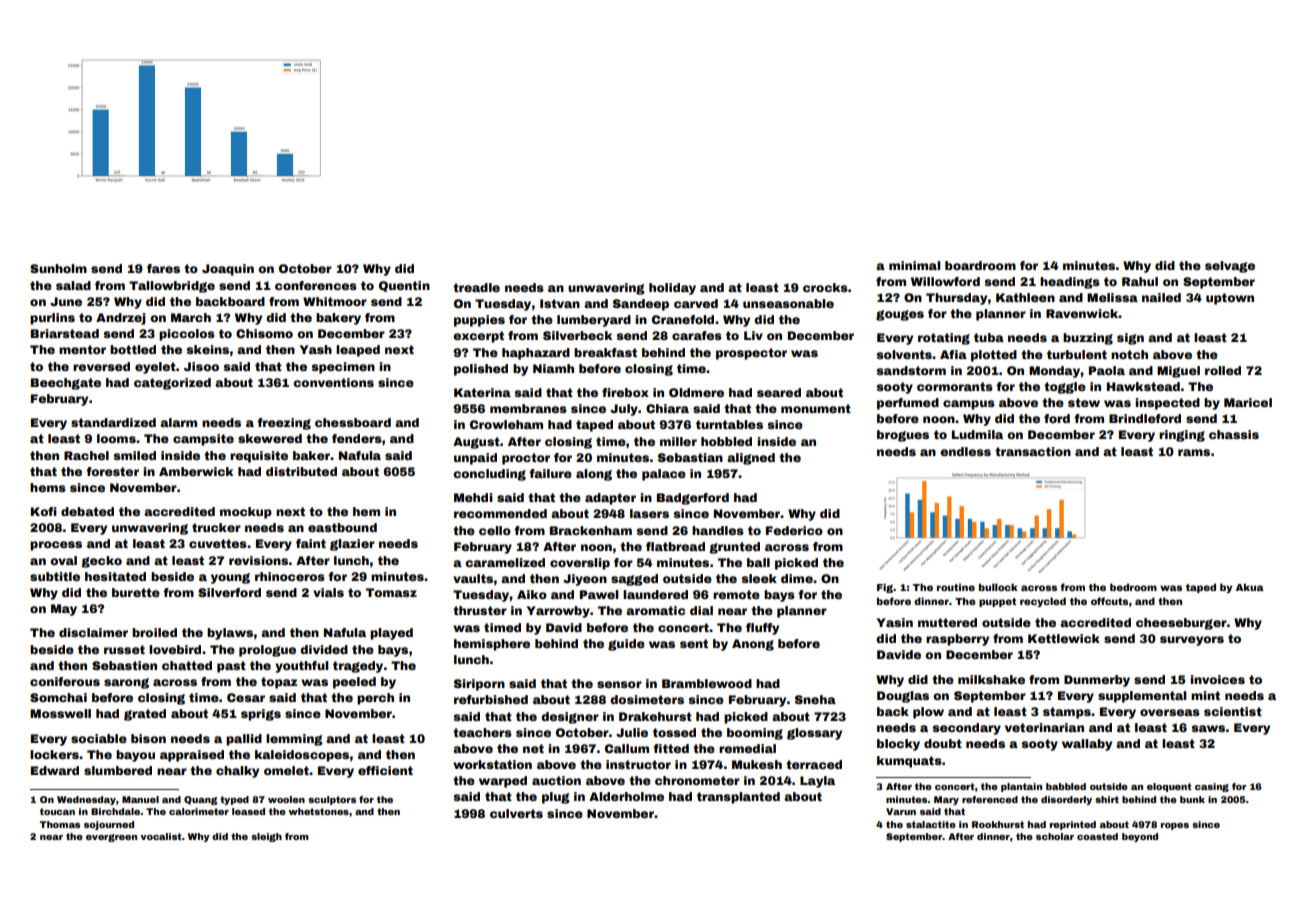 This screenshot has height=924, width=1308. I want to click on stalactite, so click(931, 824).
